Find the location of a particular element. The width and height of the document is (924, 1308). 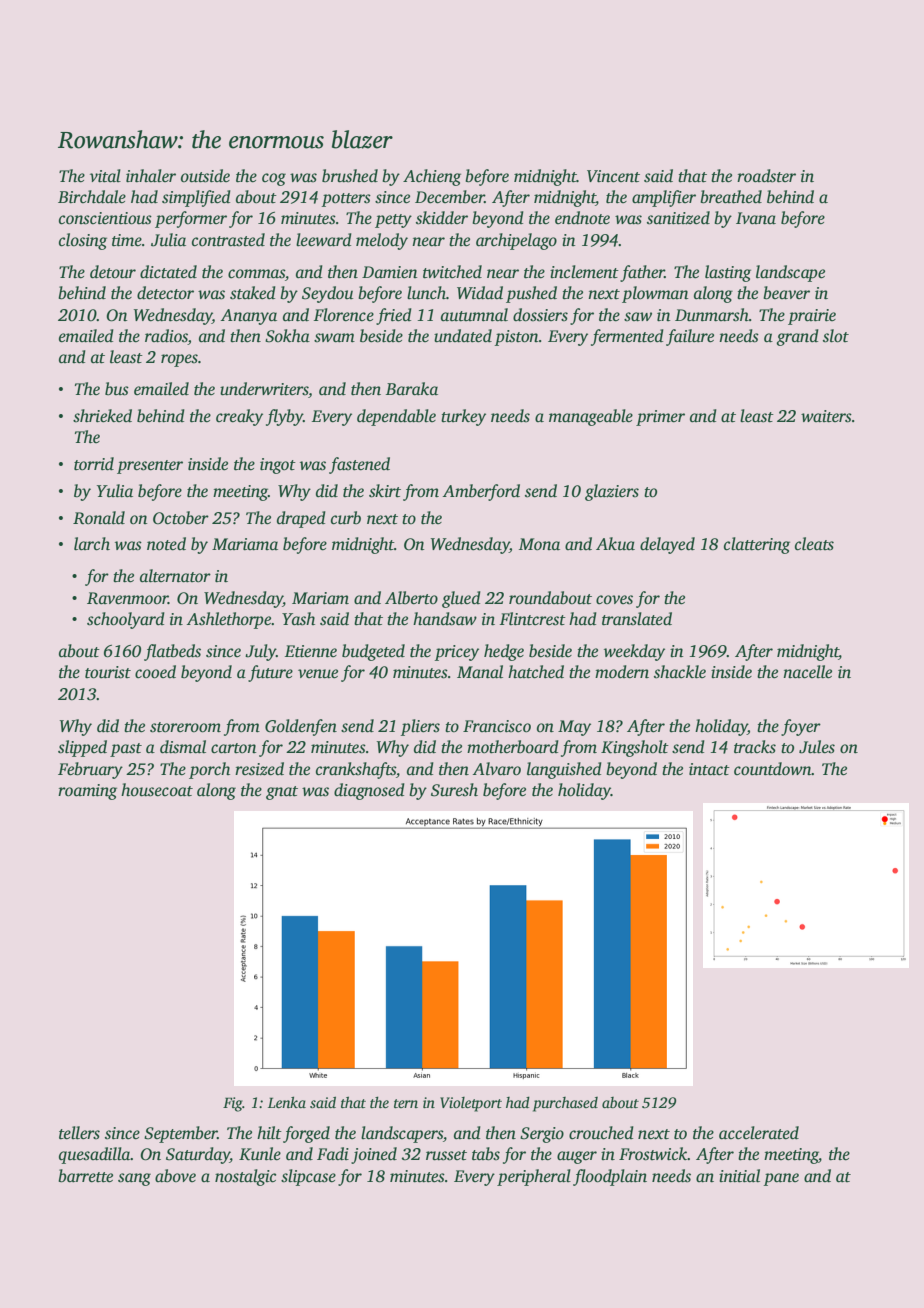

crankshafts is located at coordinates (356, 770).
